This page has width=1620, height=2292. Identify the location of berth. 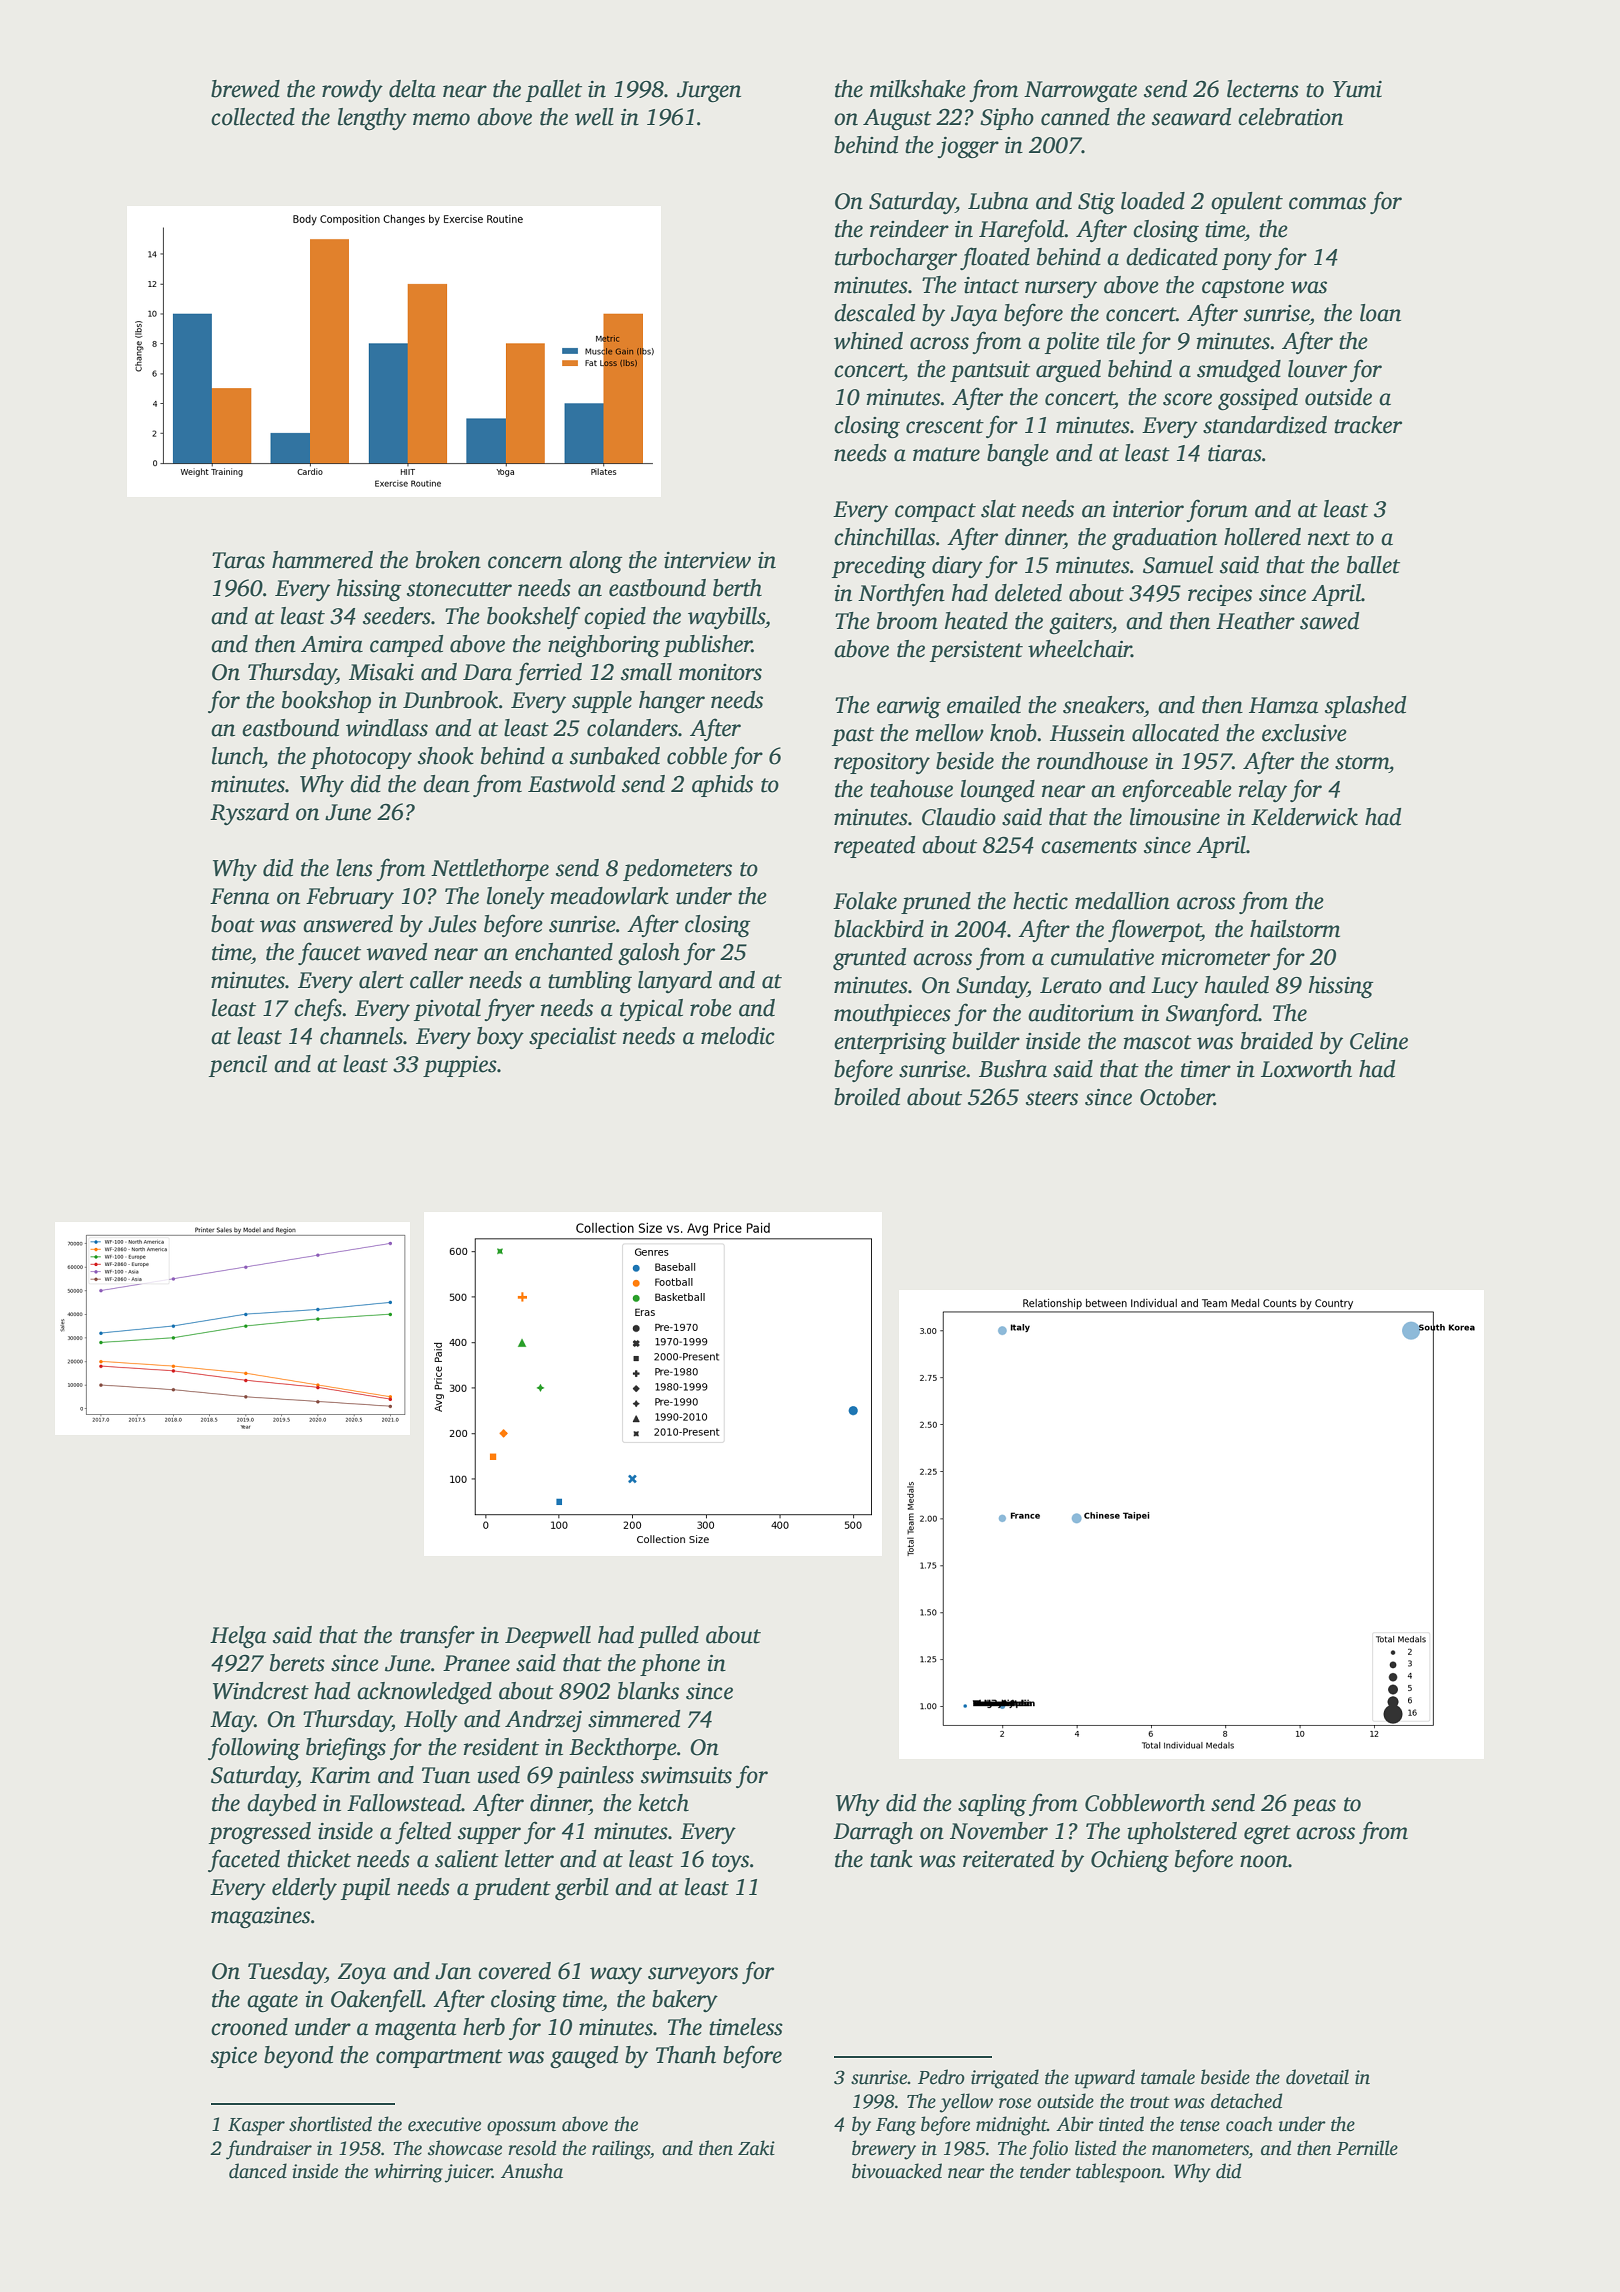
(737, 588).
